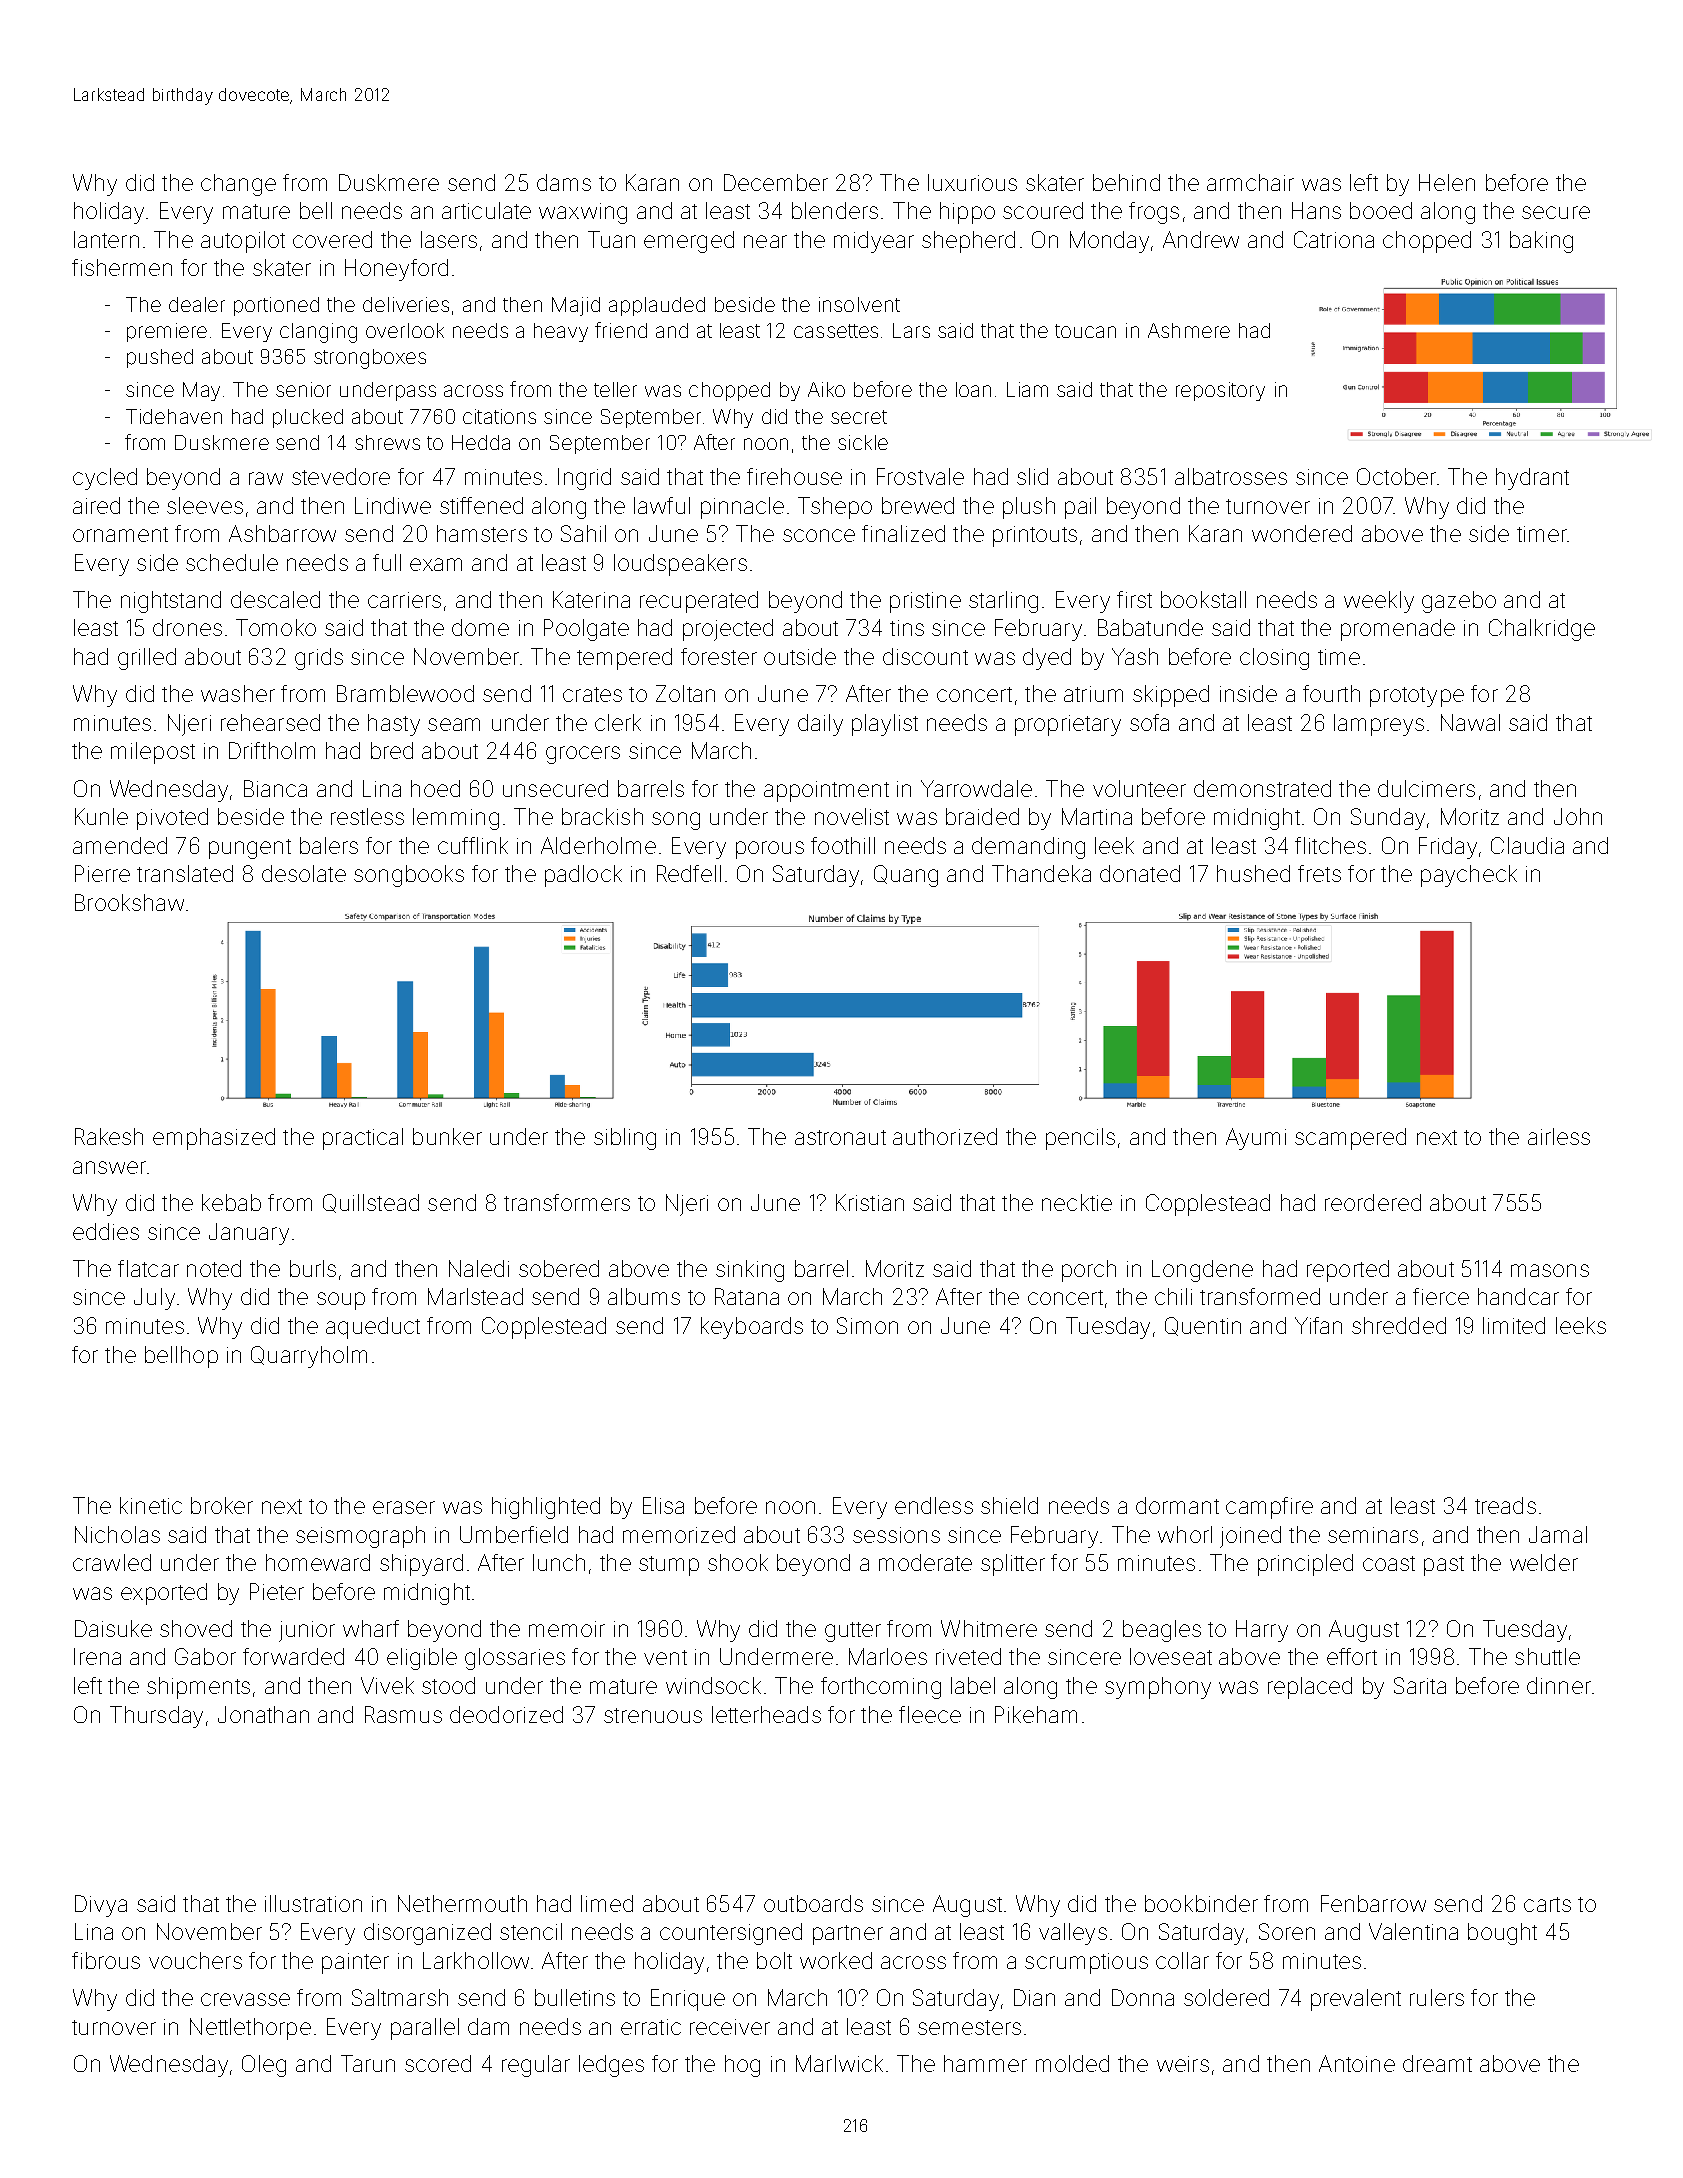  I want to click on scampered, so click(1350, 1139).
